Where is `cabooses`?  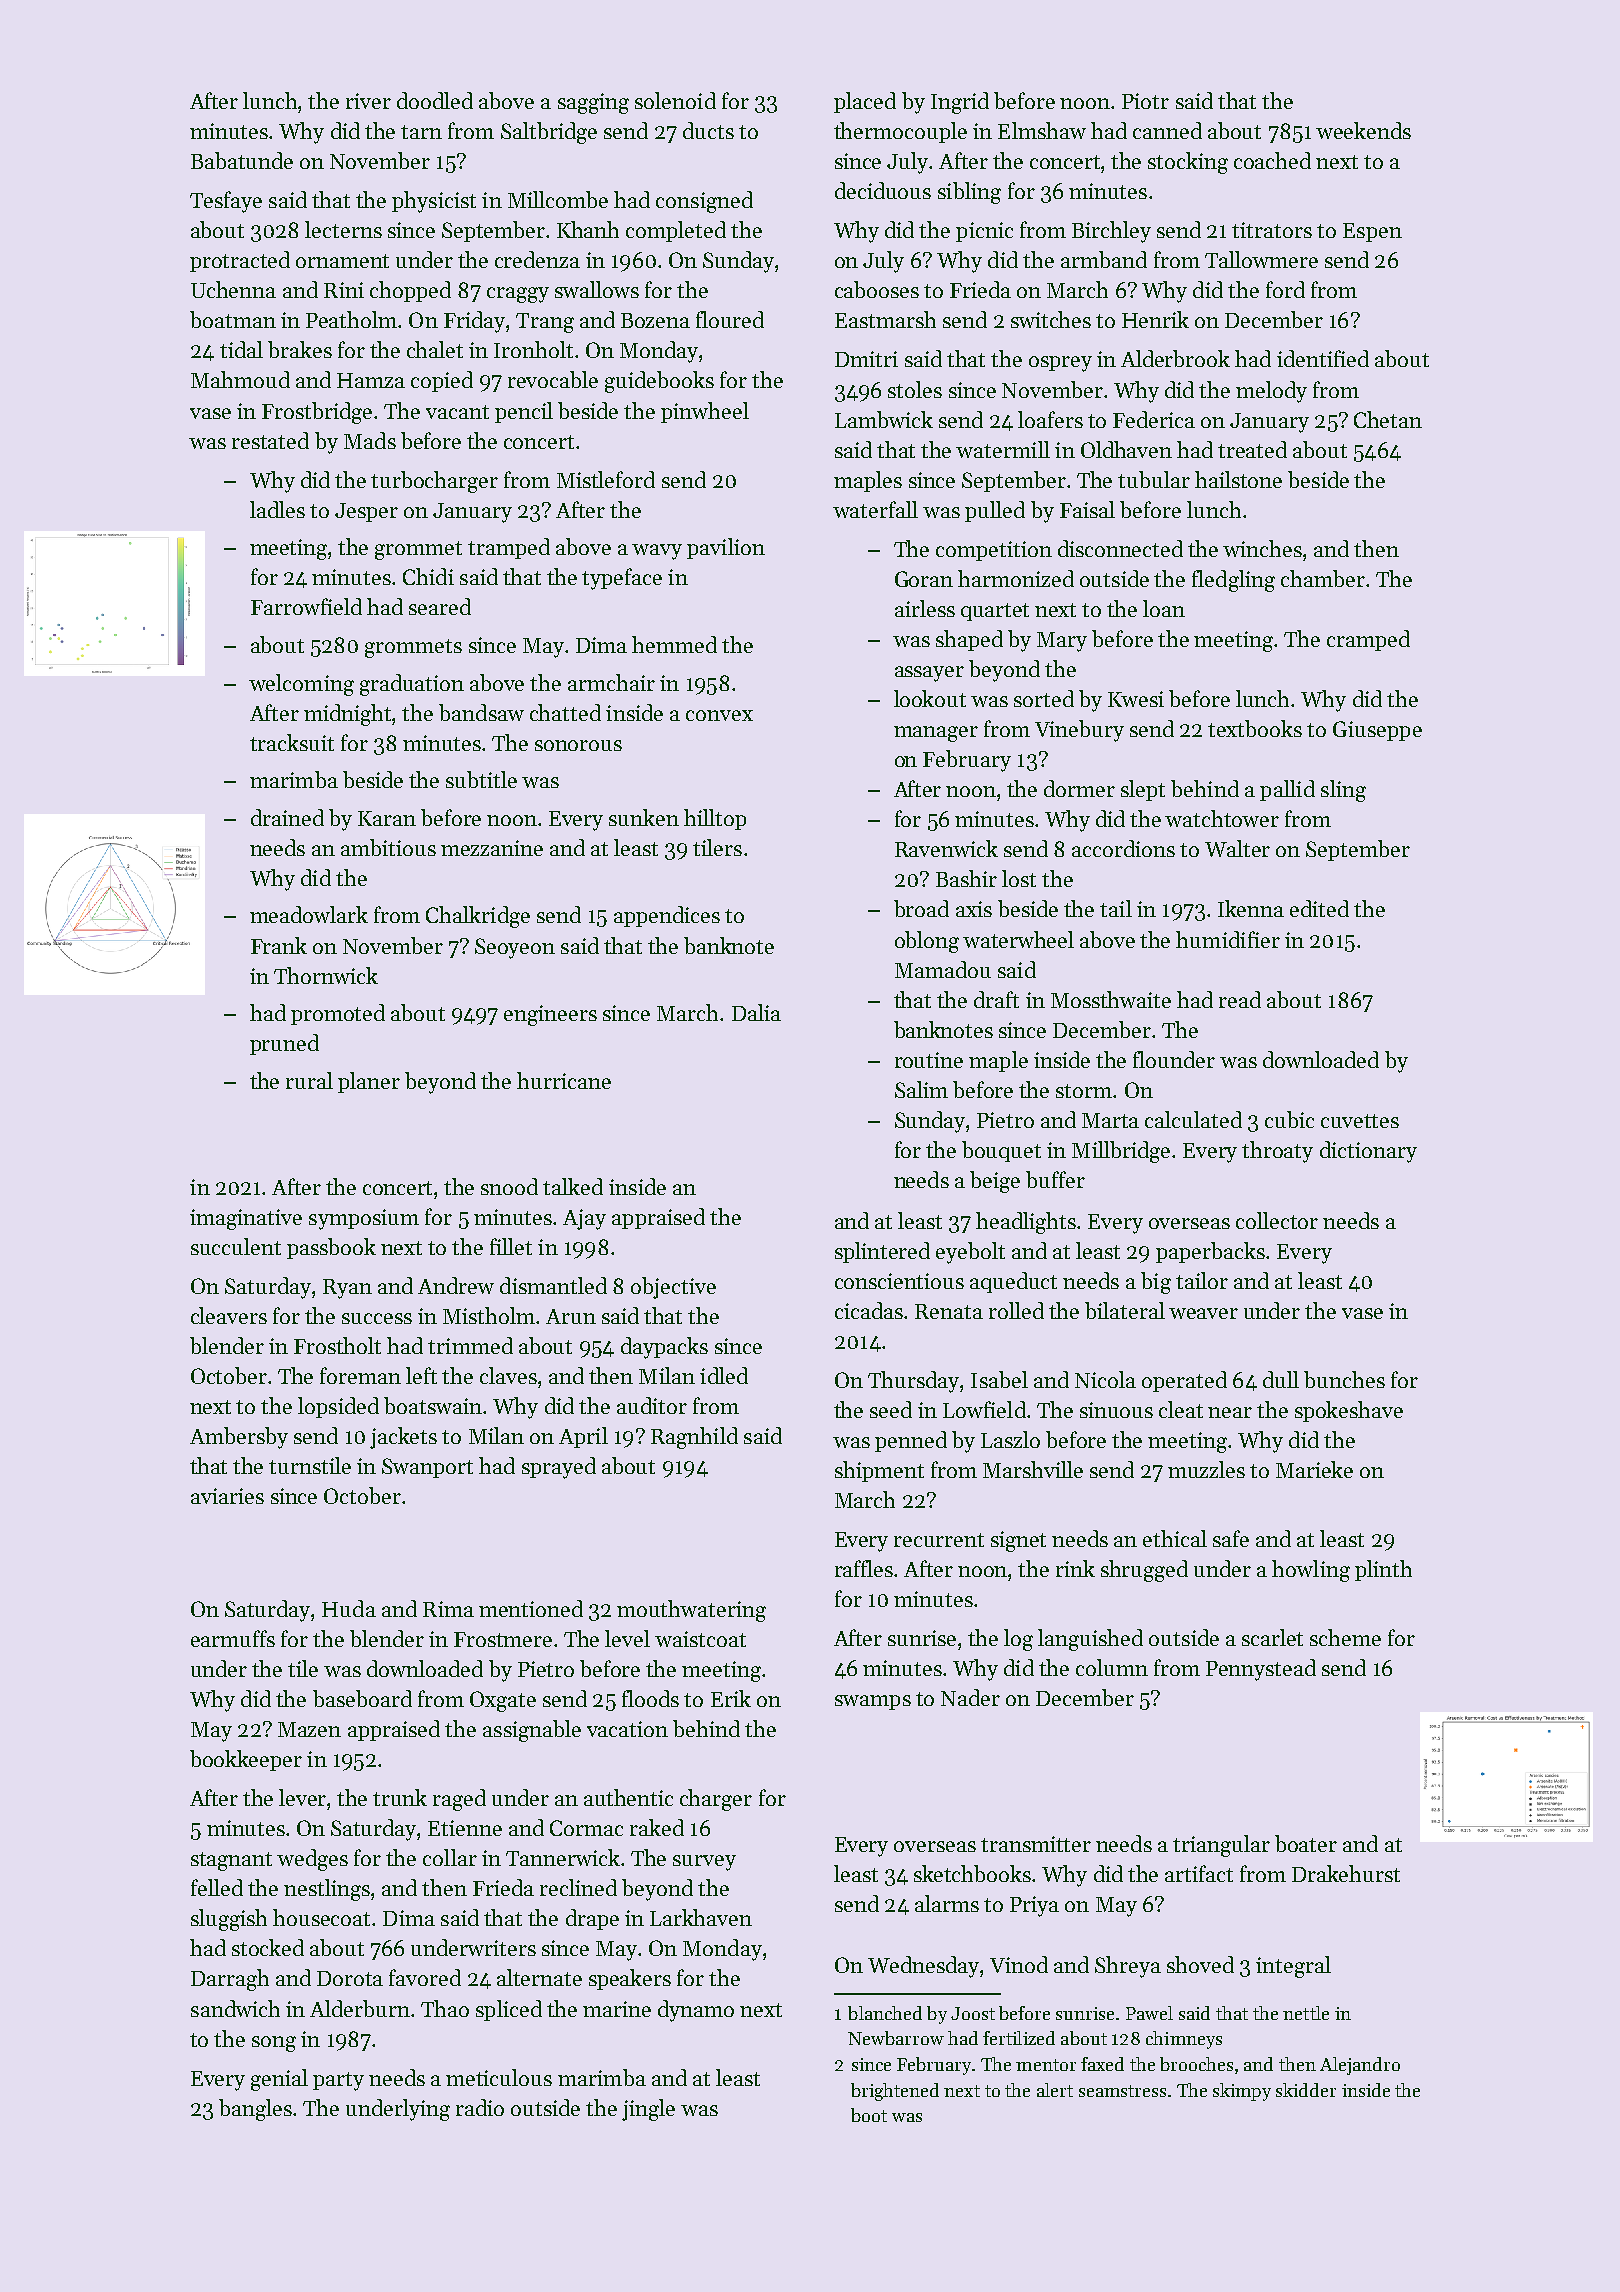
cabooses is located at coordinates (877, 289).
